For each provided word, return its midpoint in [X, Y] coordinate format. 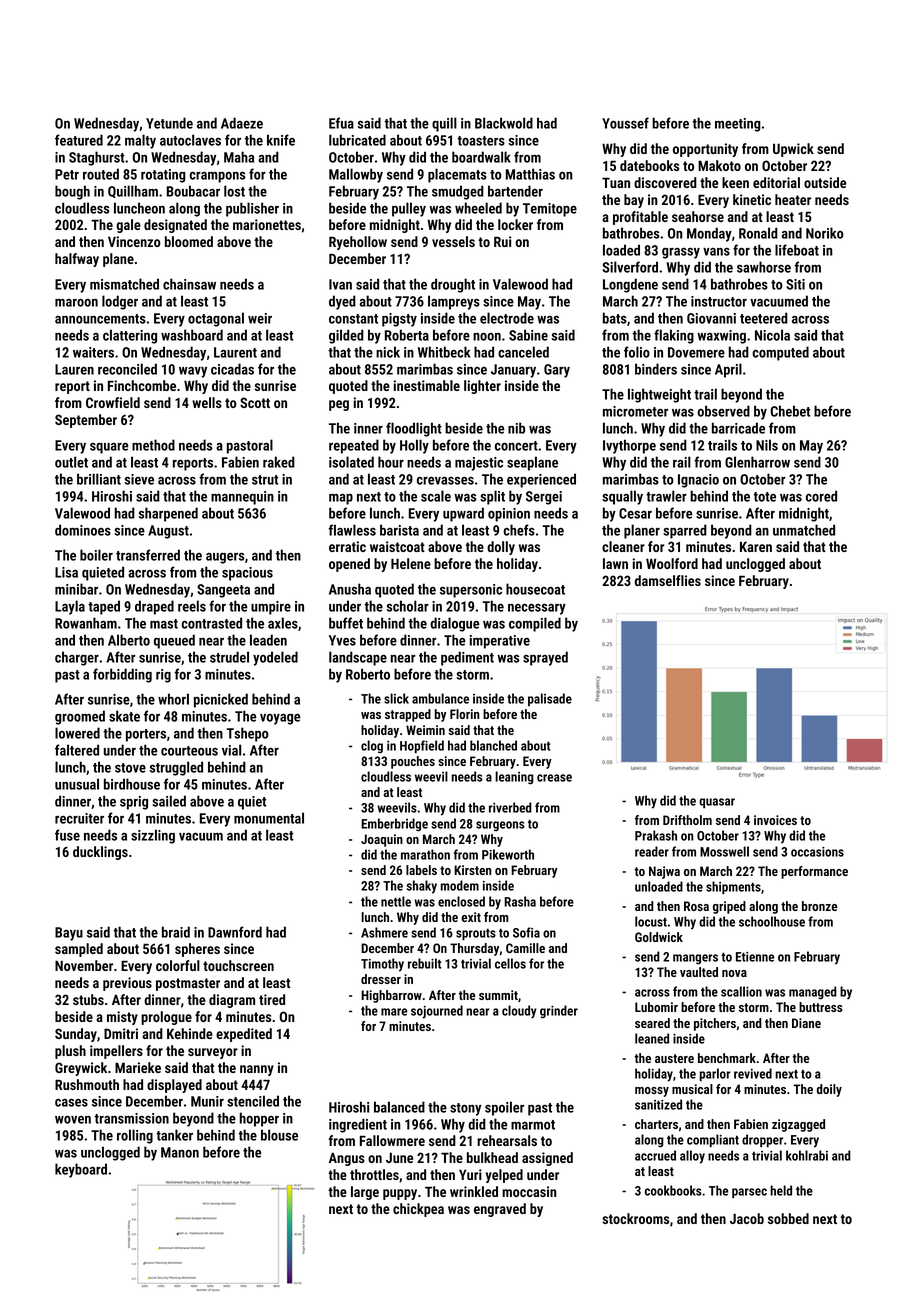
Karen [756, 546]
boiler [96, 555]
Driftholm [687, 820]
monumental [269, 818]
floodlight [414, 429]
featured [79, 140]
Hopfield [422, 746]
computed [780, 353]
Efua [341, 123]
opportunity [705, 150]
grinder [559, 1012]
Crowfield [113, 402]
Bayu [69, 934]
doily [829, 1090]
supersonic [471, 591]
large [365, 1193]
